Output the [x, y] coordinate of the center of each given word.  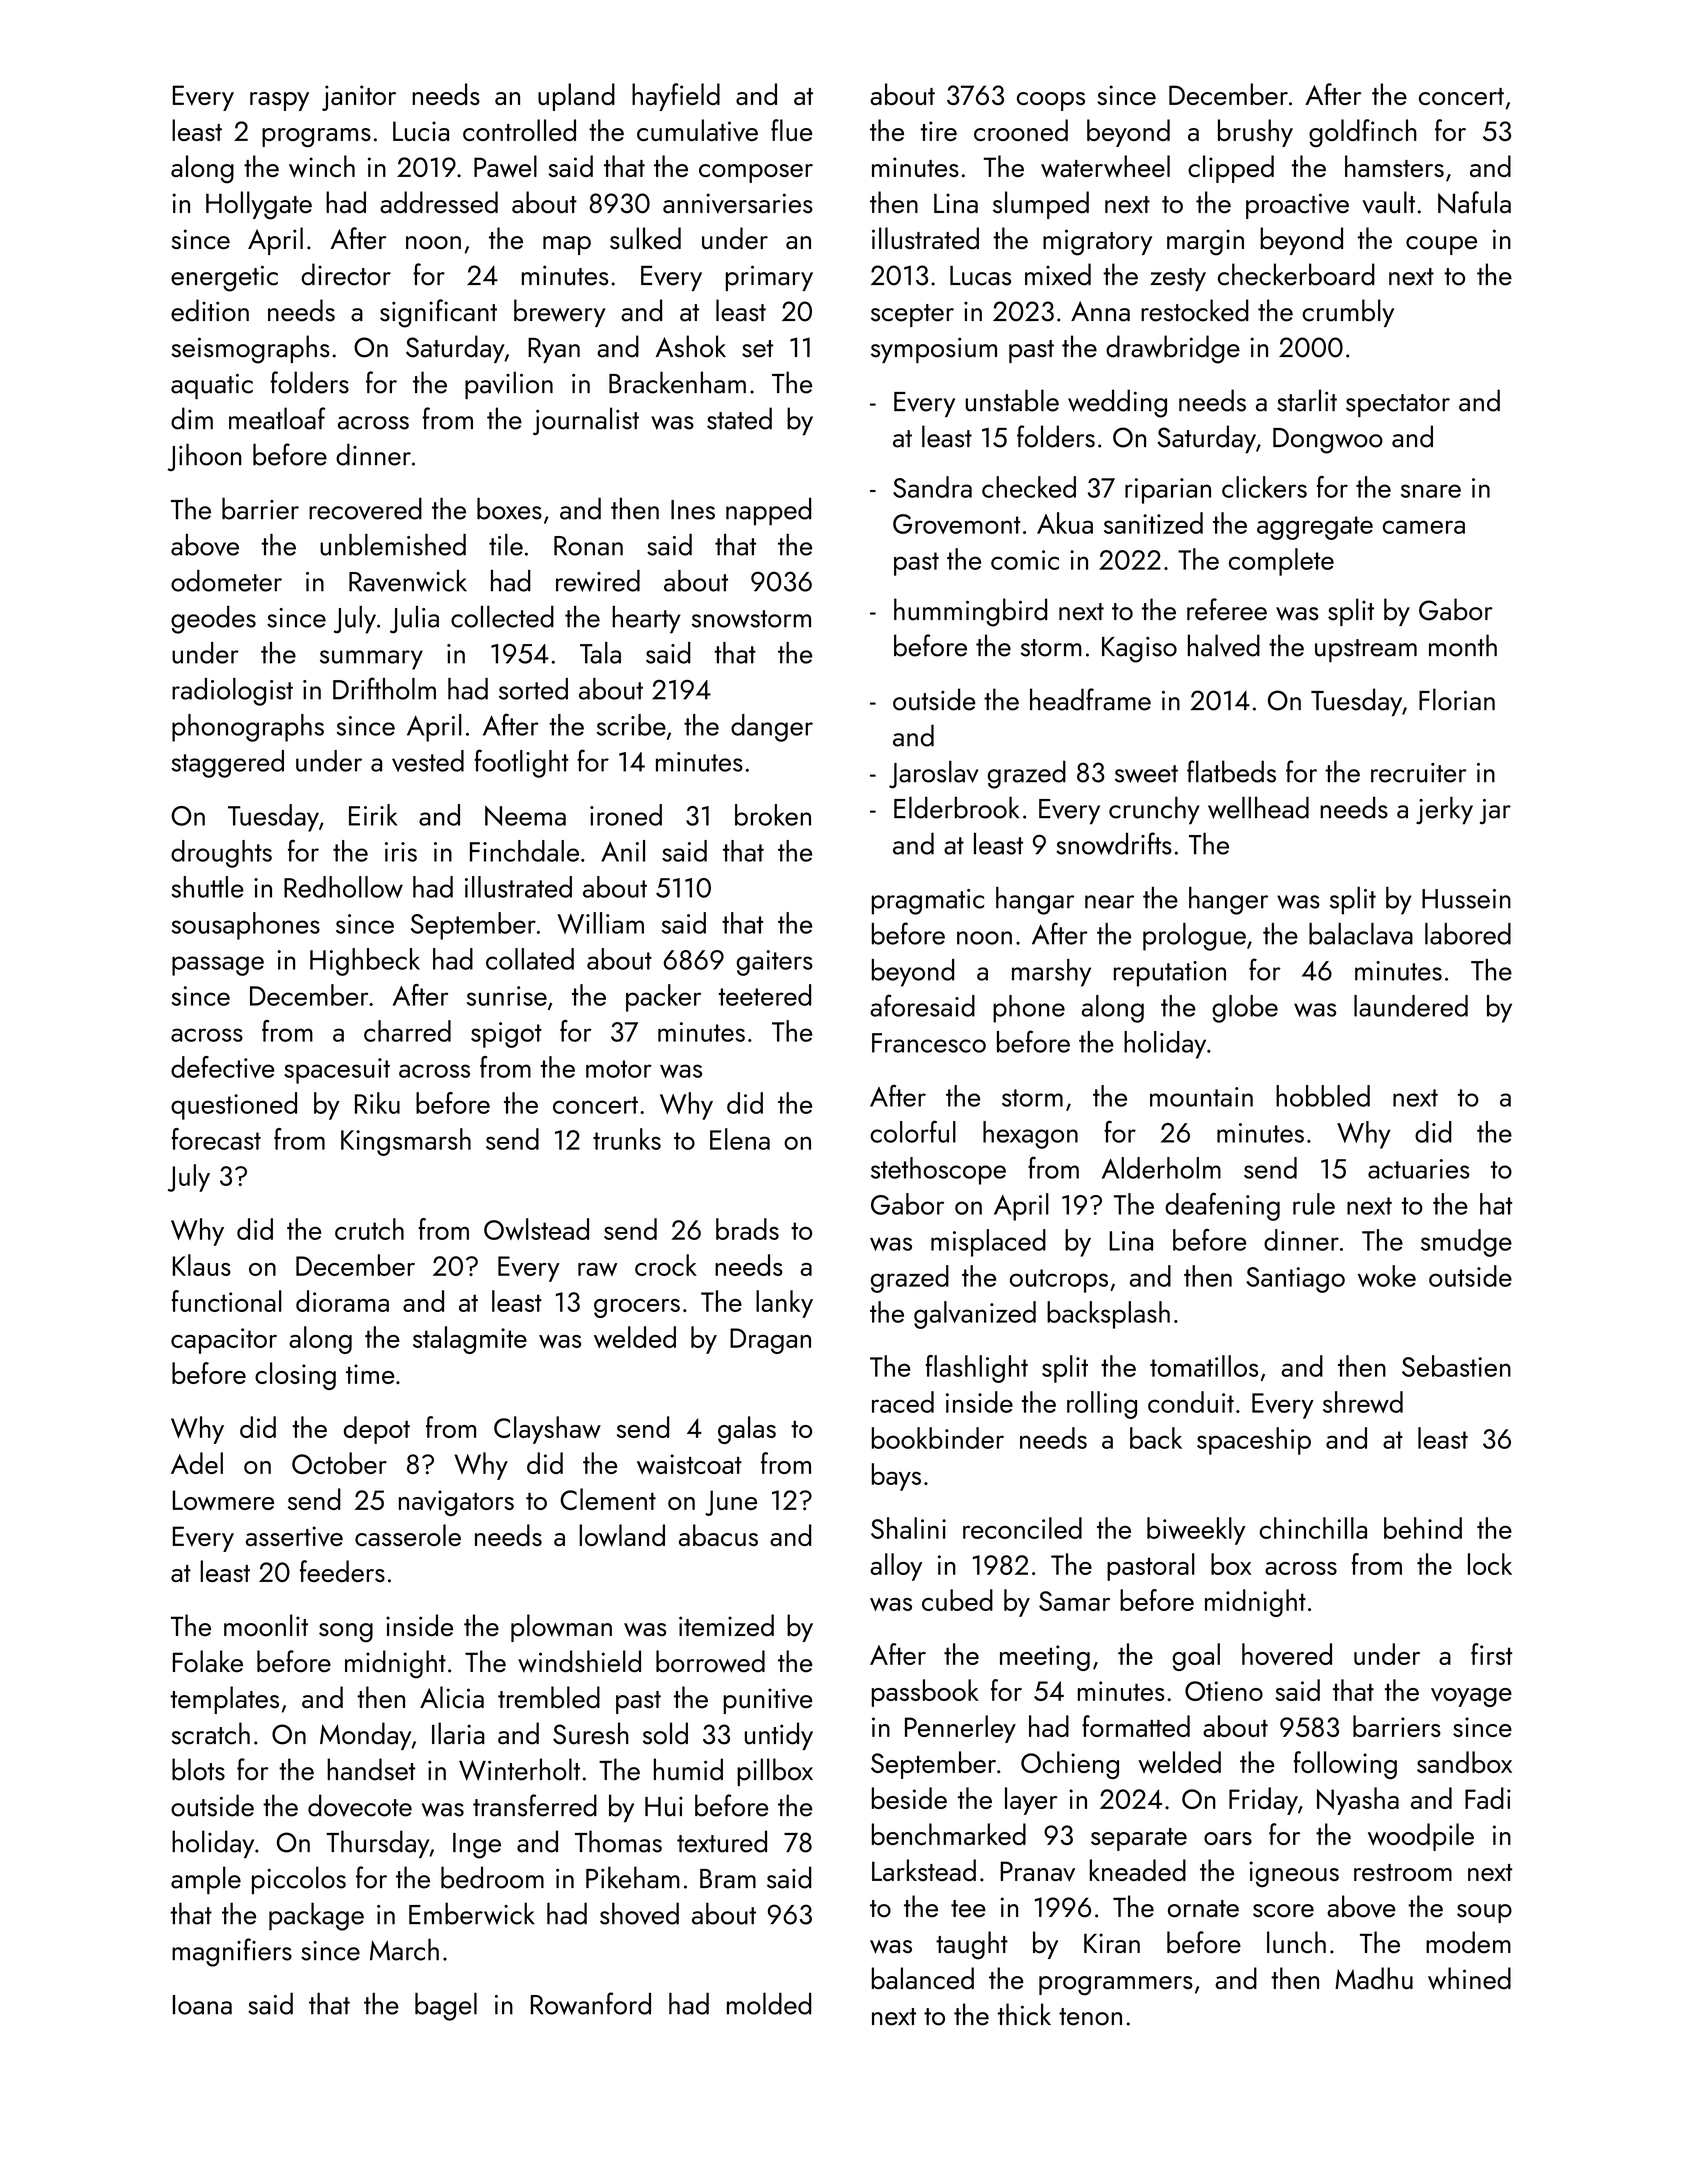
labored [1468, 934]
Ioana [202, 2005]
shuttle [207, 887]
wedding [1117, 403]
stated [739, 418]
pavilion [509, 385]
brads [747, 1229]
